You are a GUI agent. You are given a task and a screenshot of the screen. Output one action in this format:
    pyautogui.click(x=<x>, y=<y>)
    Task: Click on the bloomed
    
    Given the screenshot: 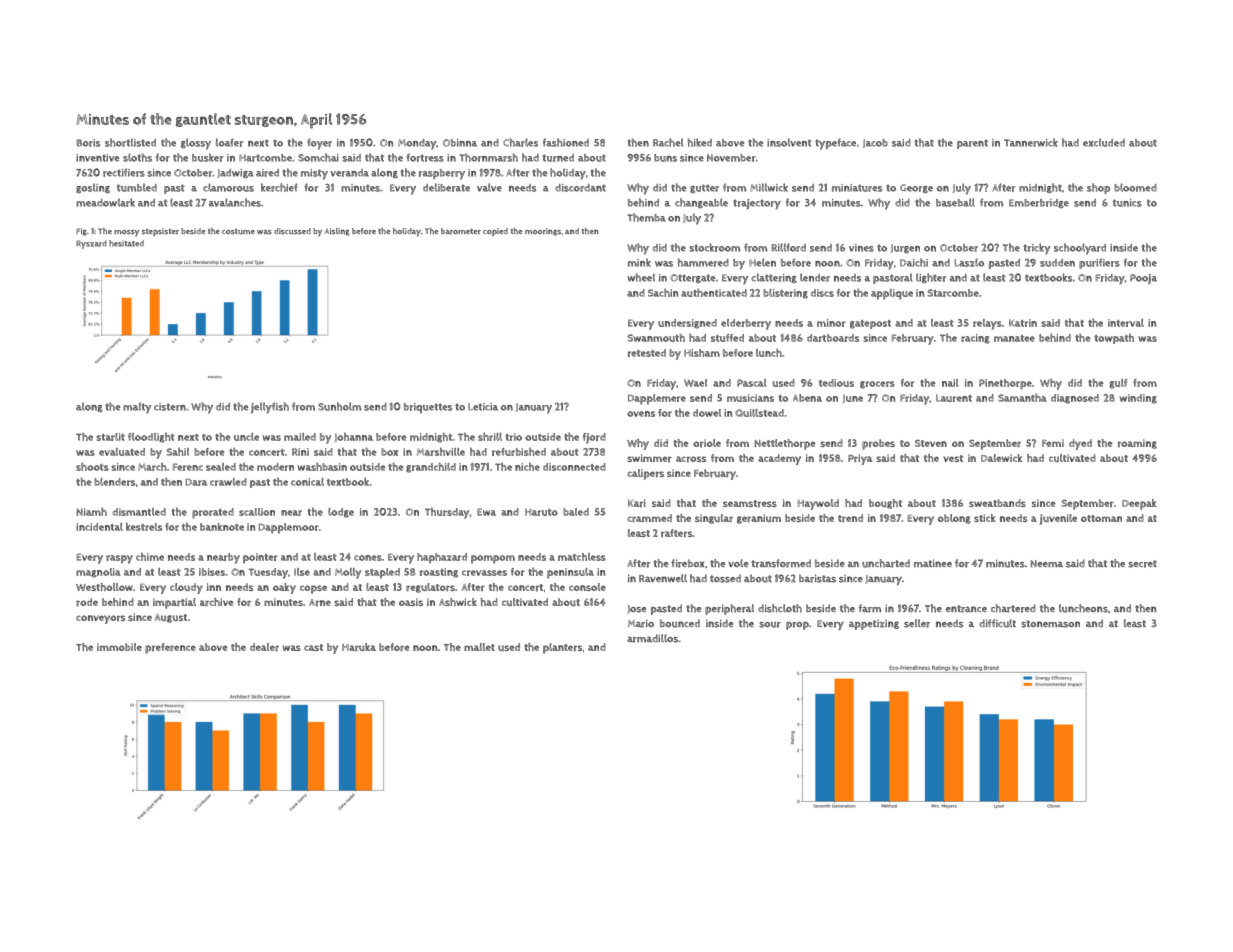 What is the action you would take?
    pyautogui.click(x=1135, y=187)
